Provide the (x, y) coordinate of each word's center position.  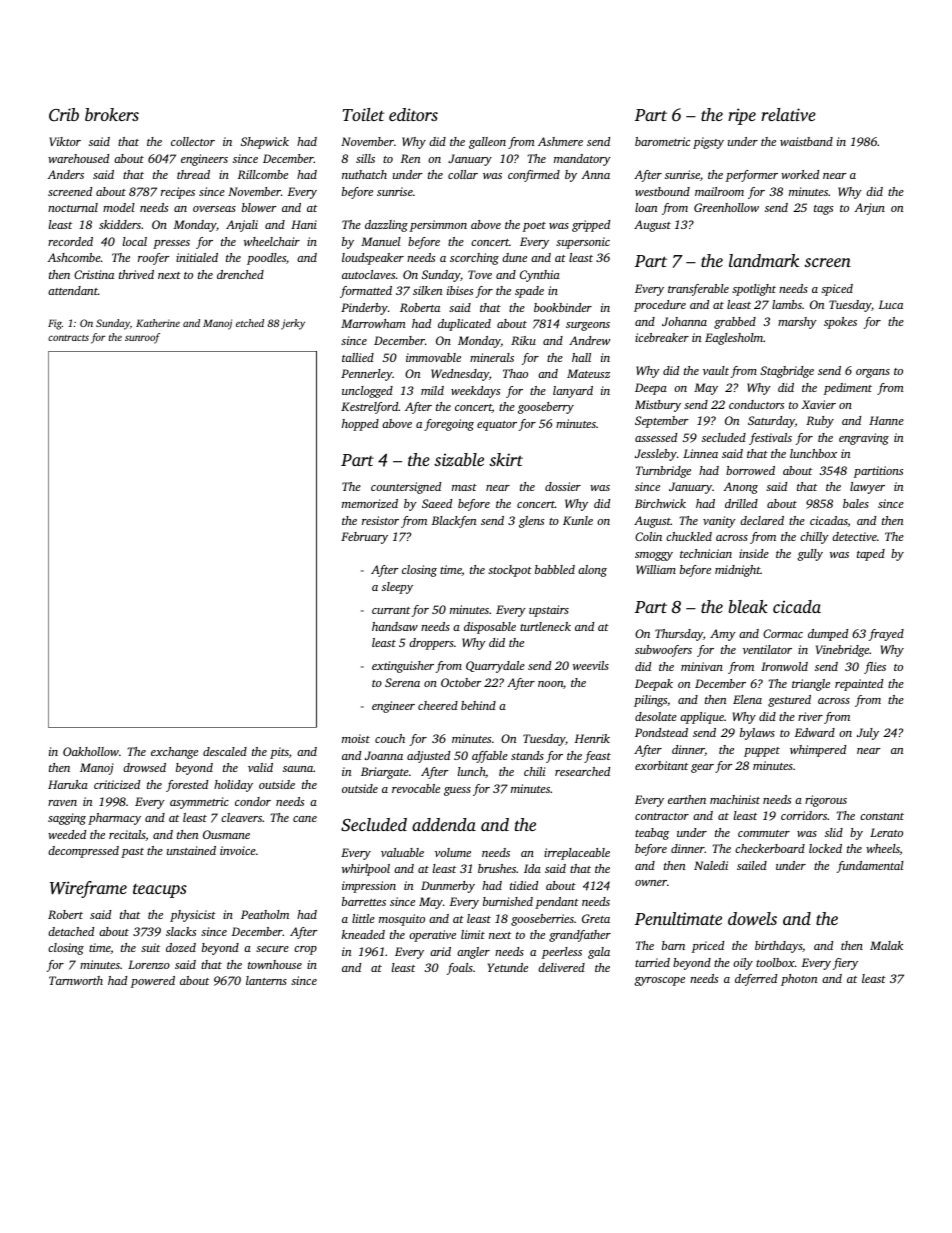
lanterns (266, 980)
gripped (591, 226)
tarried (652, 962)
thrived (136, 274)
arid (440, 951)
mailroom (719, 191)
